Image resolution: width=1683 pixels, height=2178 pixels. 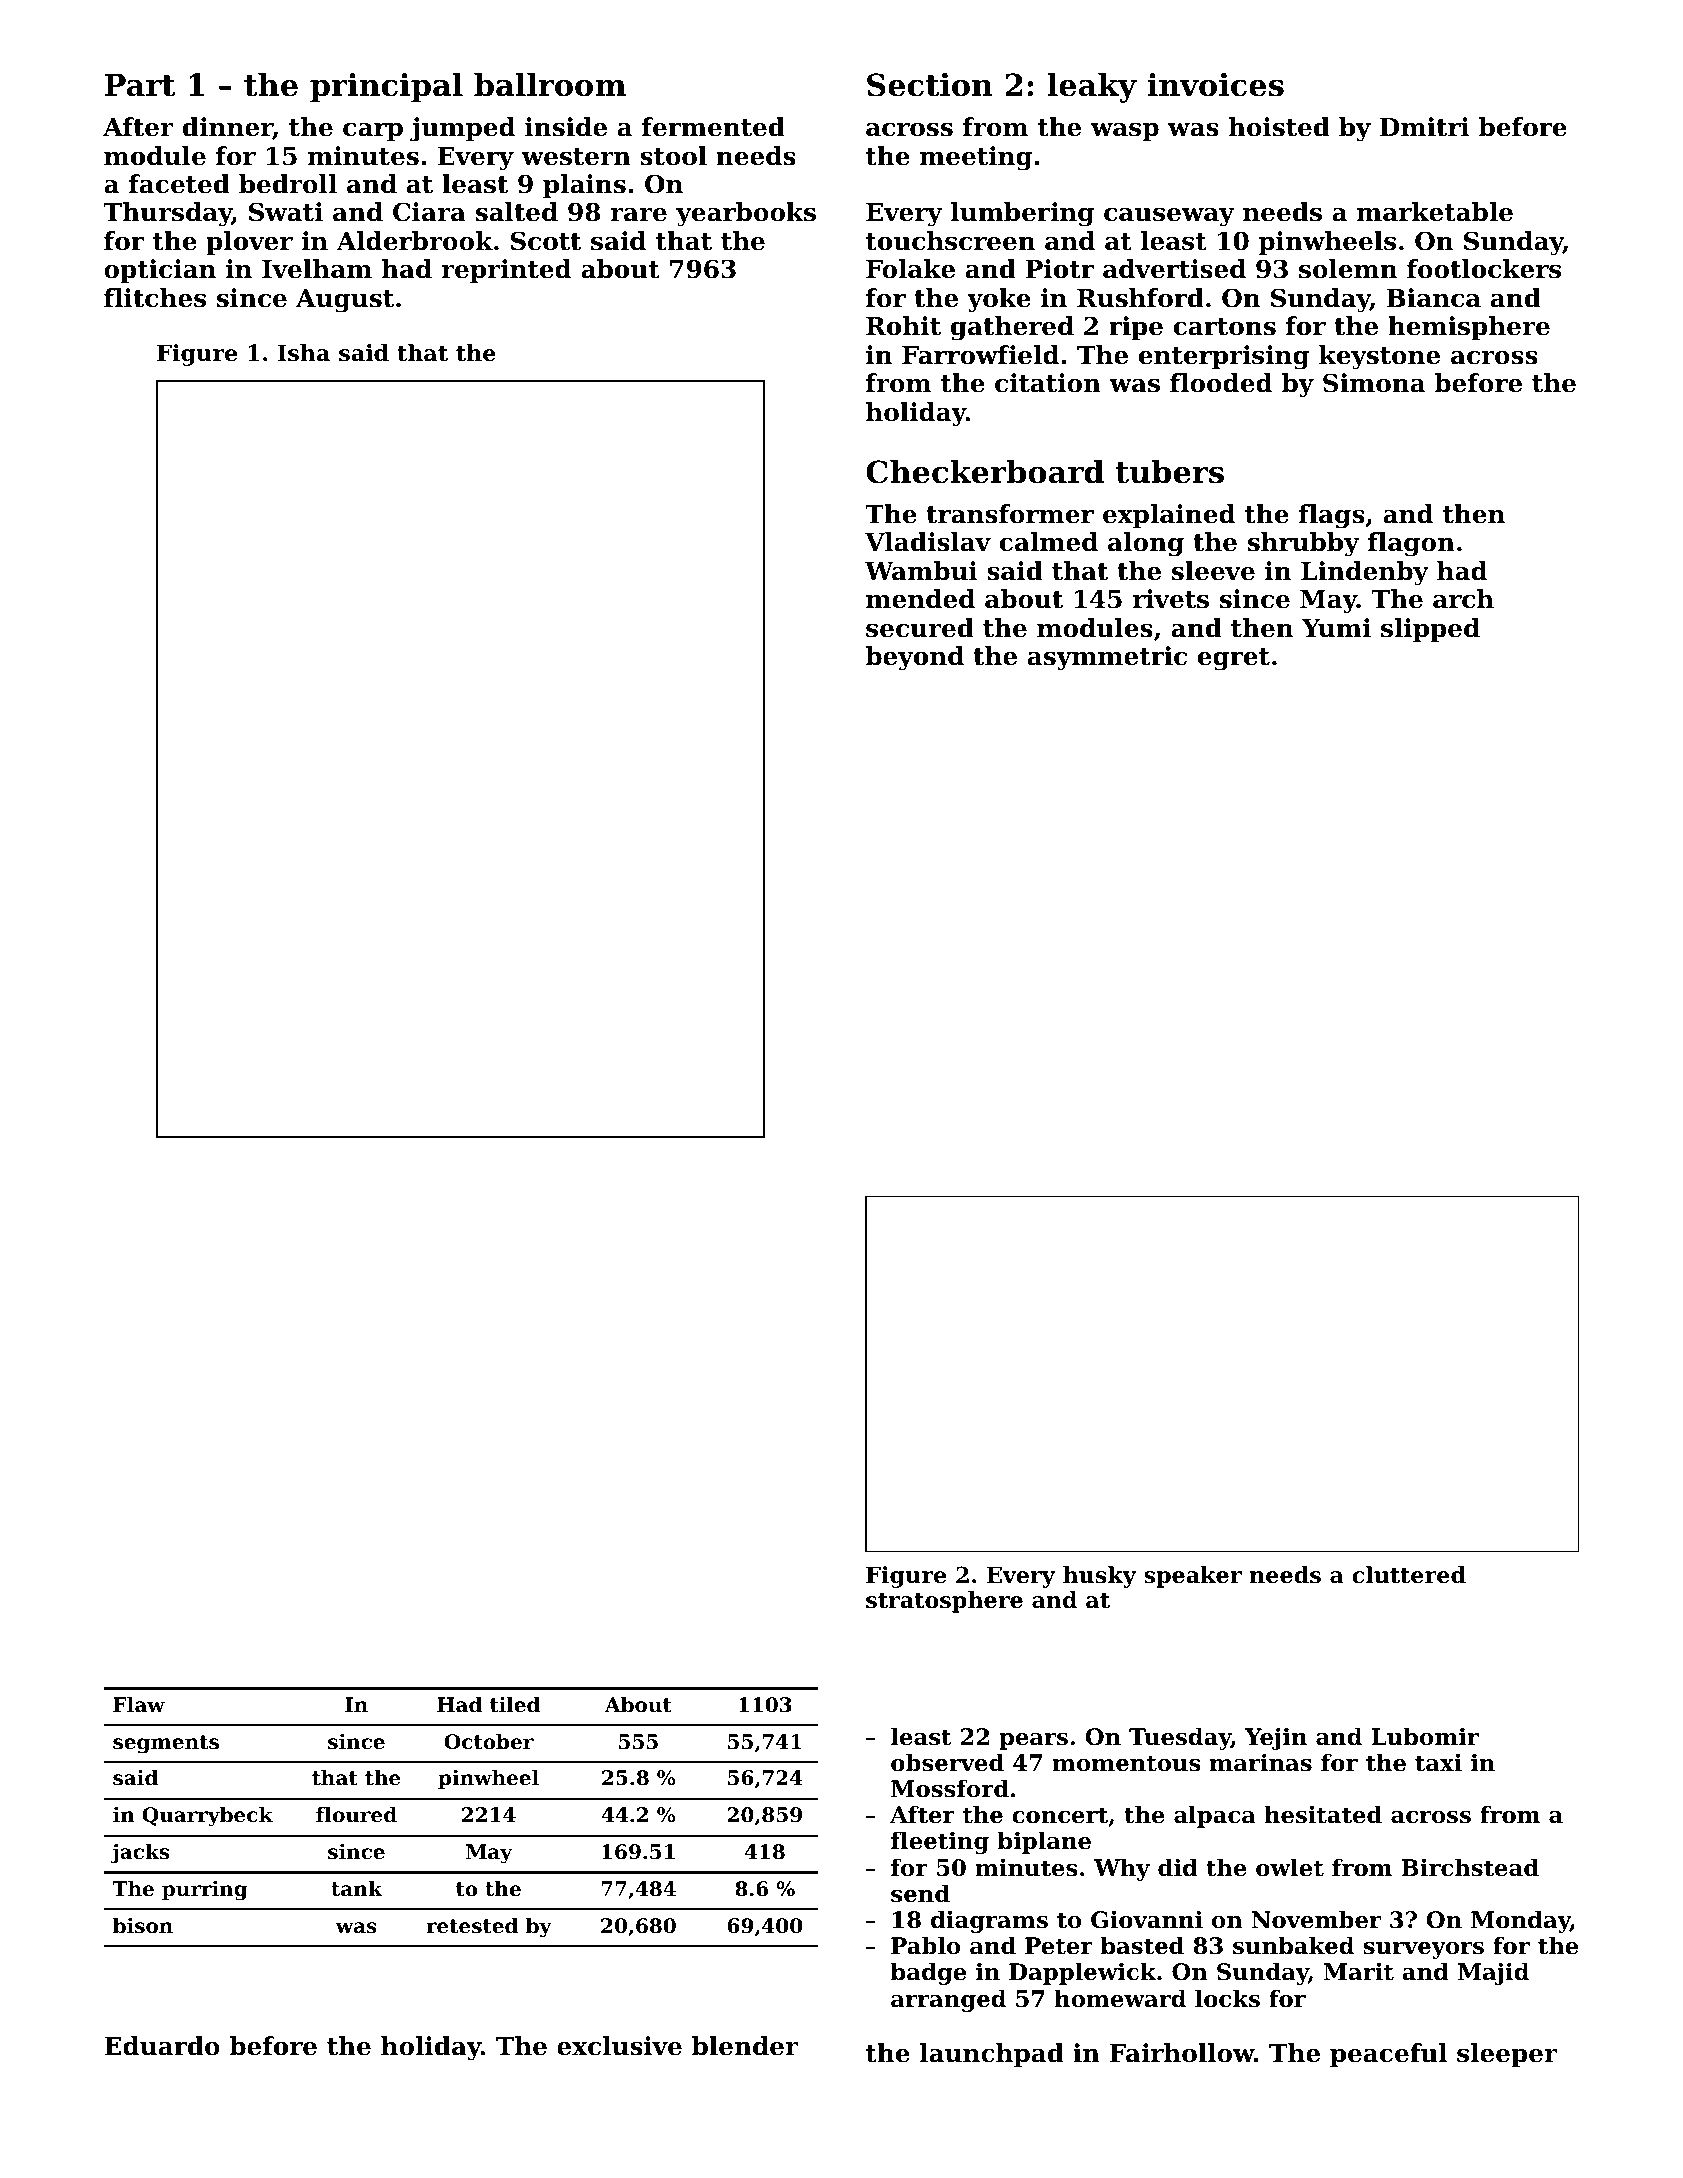 What do you see at coordinates (506, 271) in the image?
I see `reprinted` at bounding box center [506, 271].
